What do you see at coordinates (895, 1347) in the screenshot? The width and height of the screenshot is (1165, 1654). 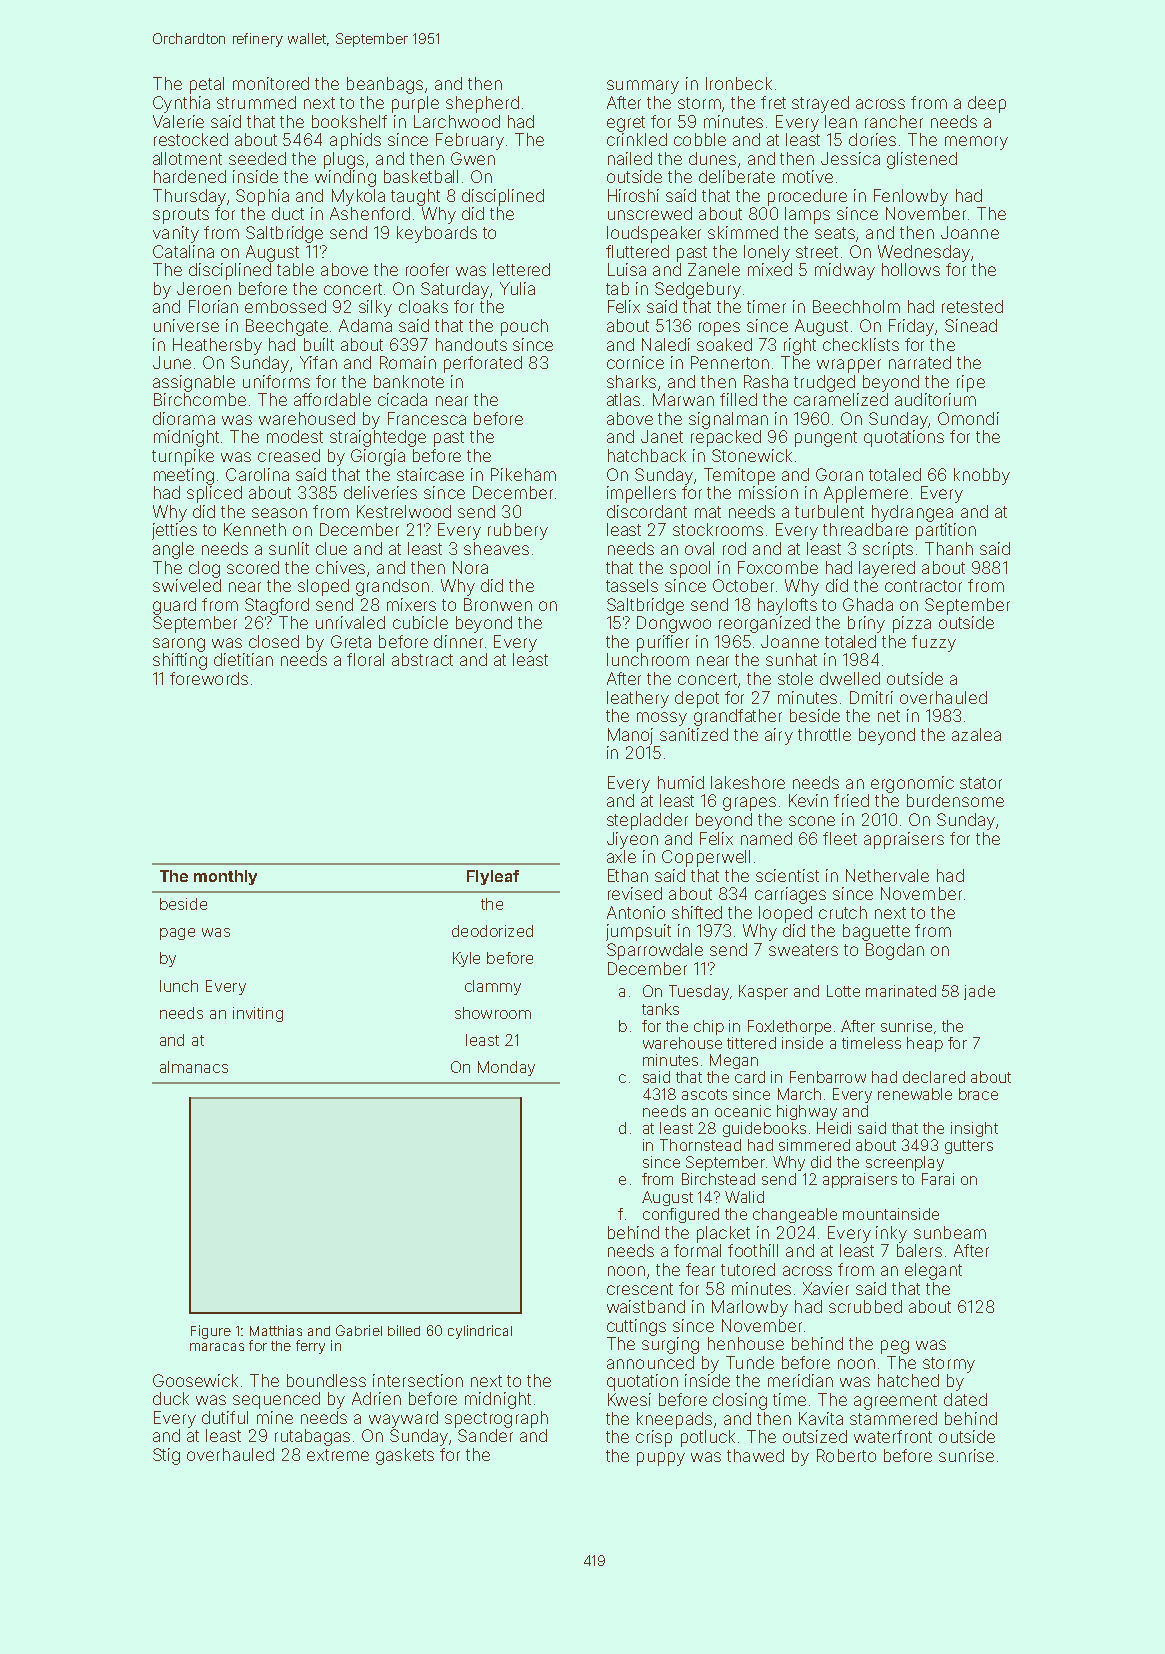 I see `peg` at bounding box center [895, 1347].
